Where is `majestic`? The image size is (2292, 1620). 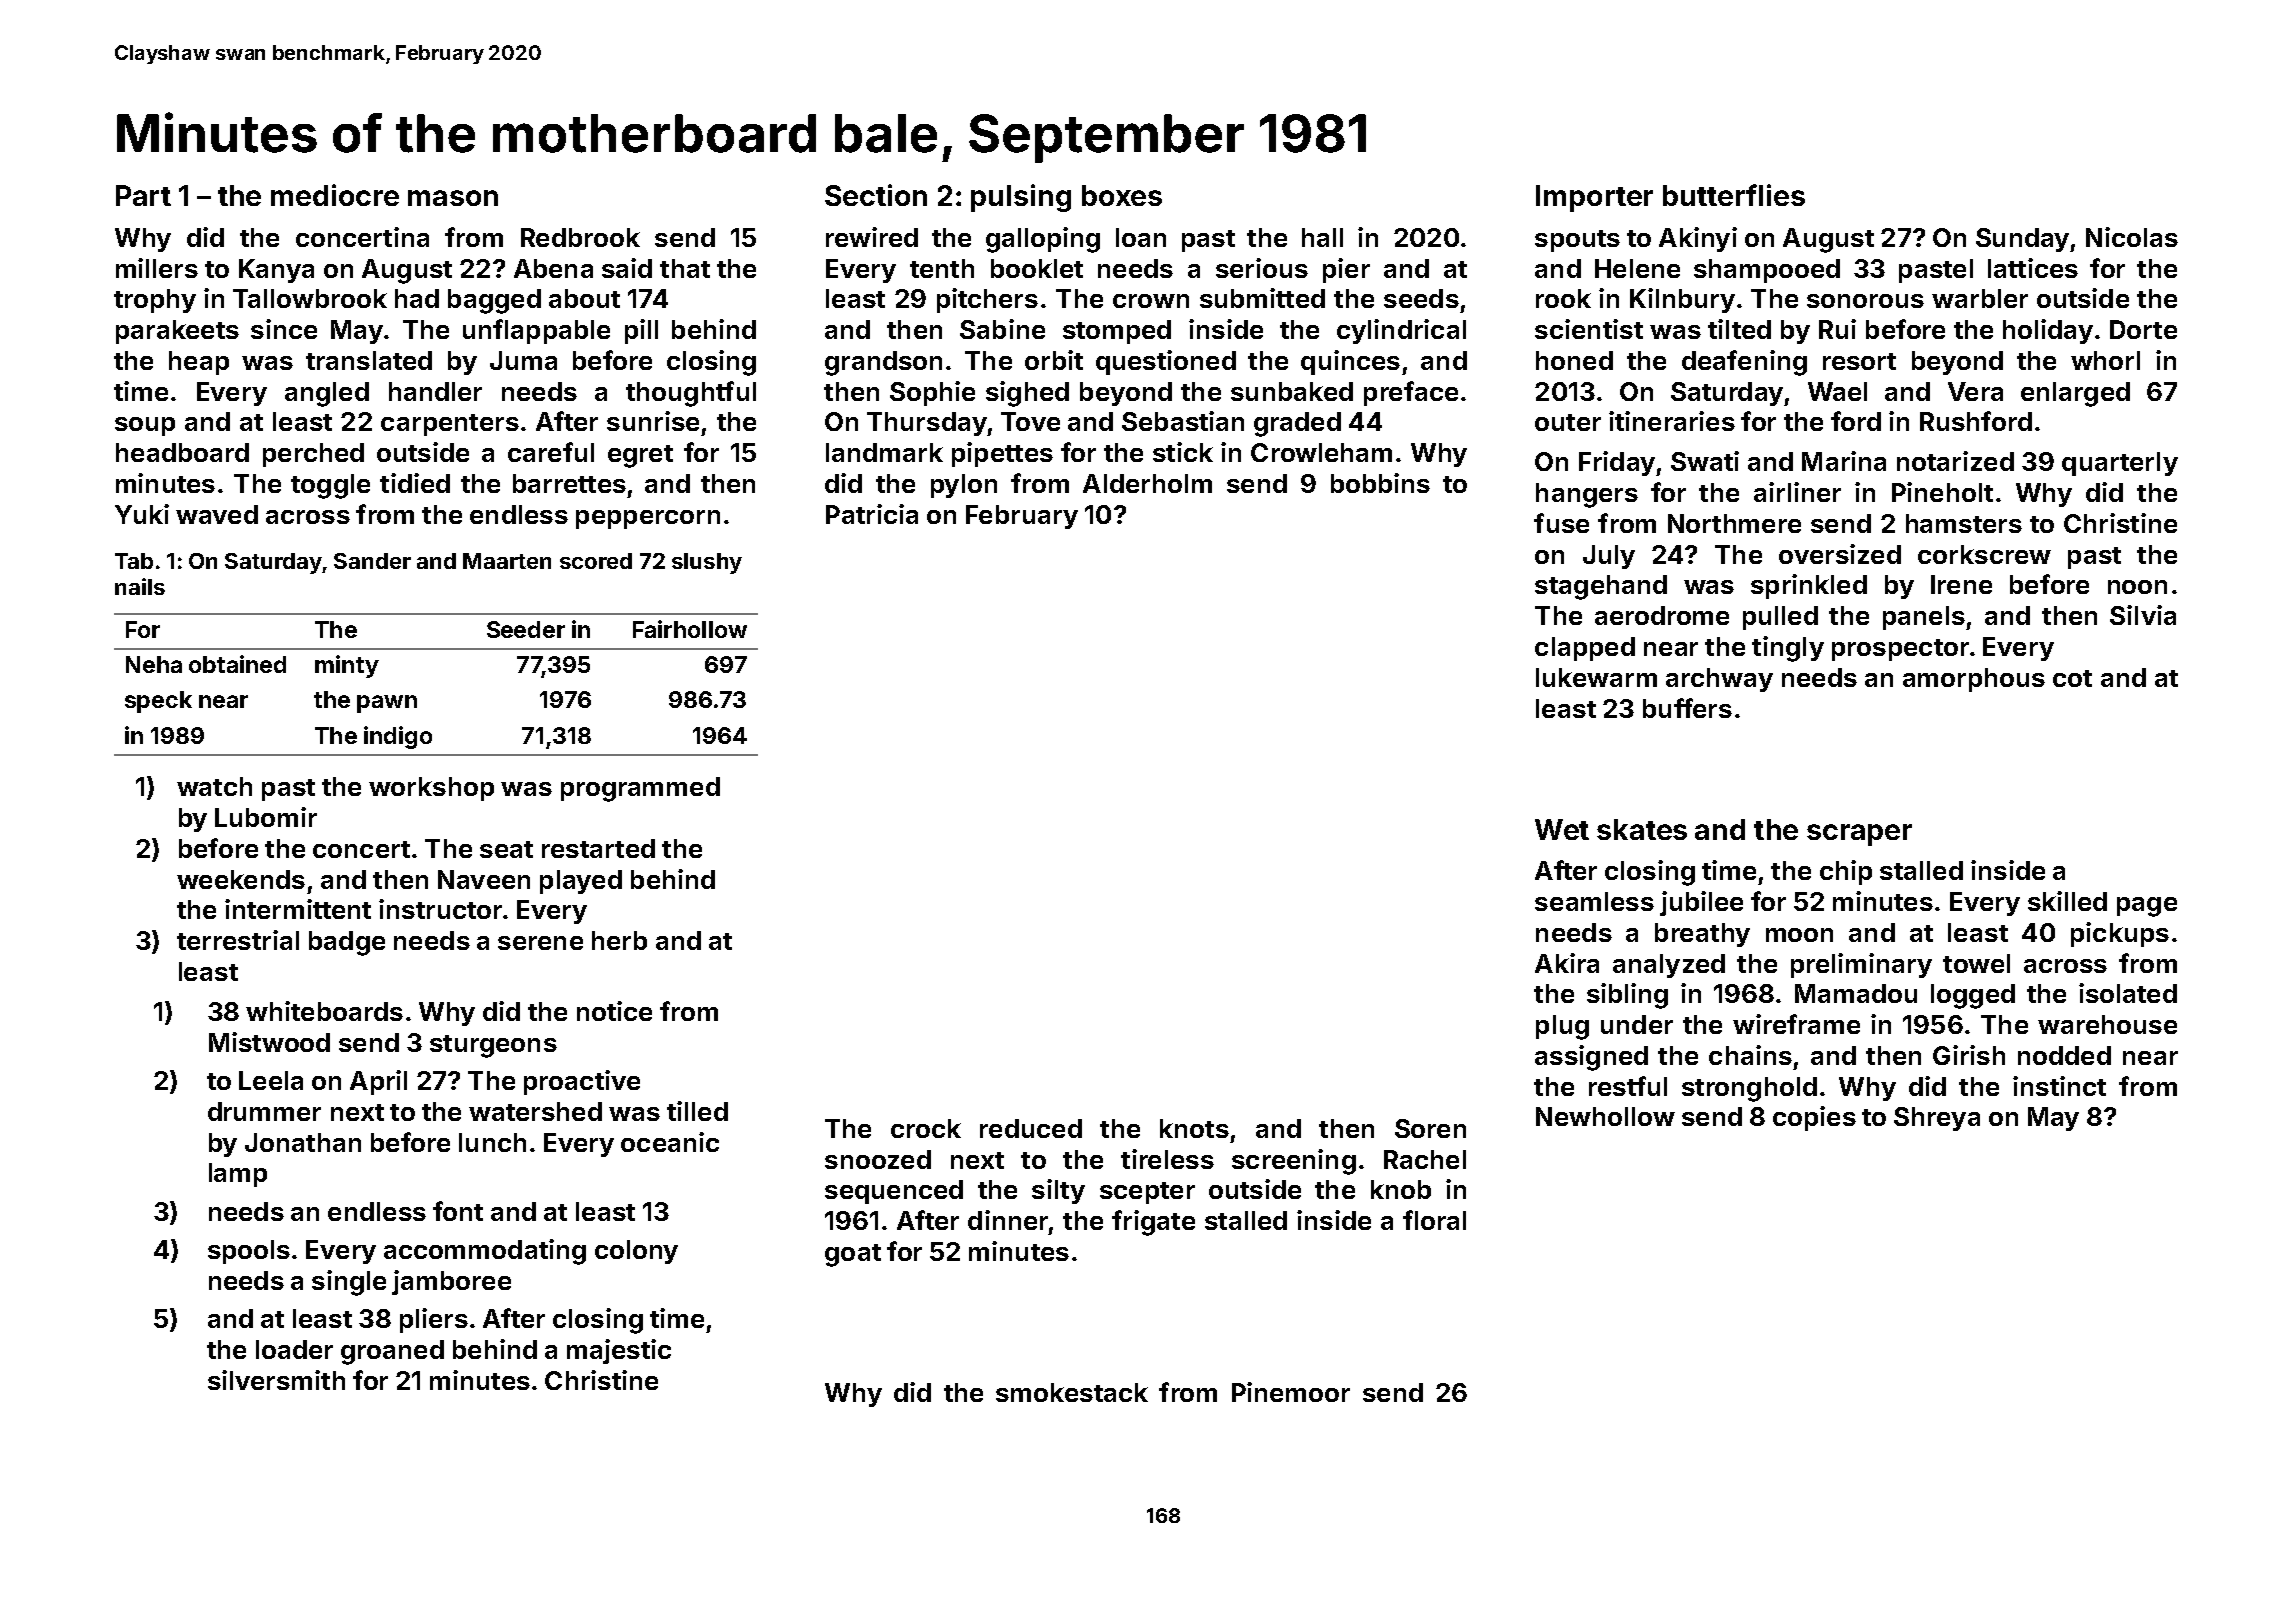 majestic is located at coordinates (619, 1351).
